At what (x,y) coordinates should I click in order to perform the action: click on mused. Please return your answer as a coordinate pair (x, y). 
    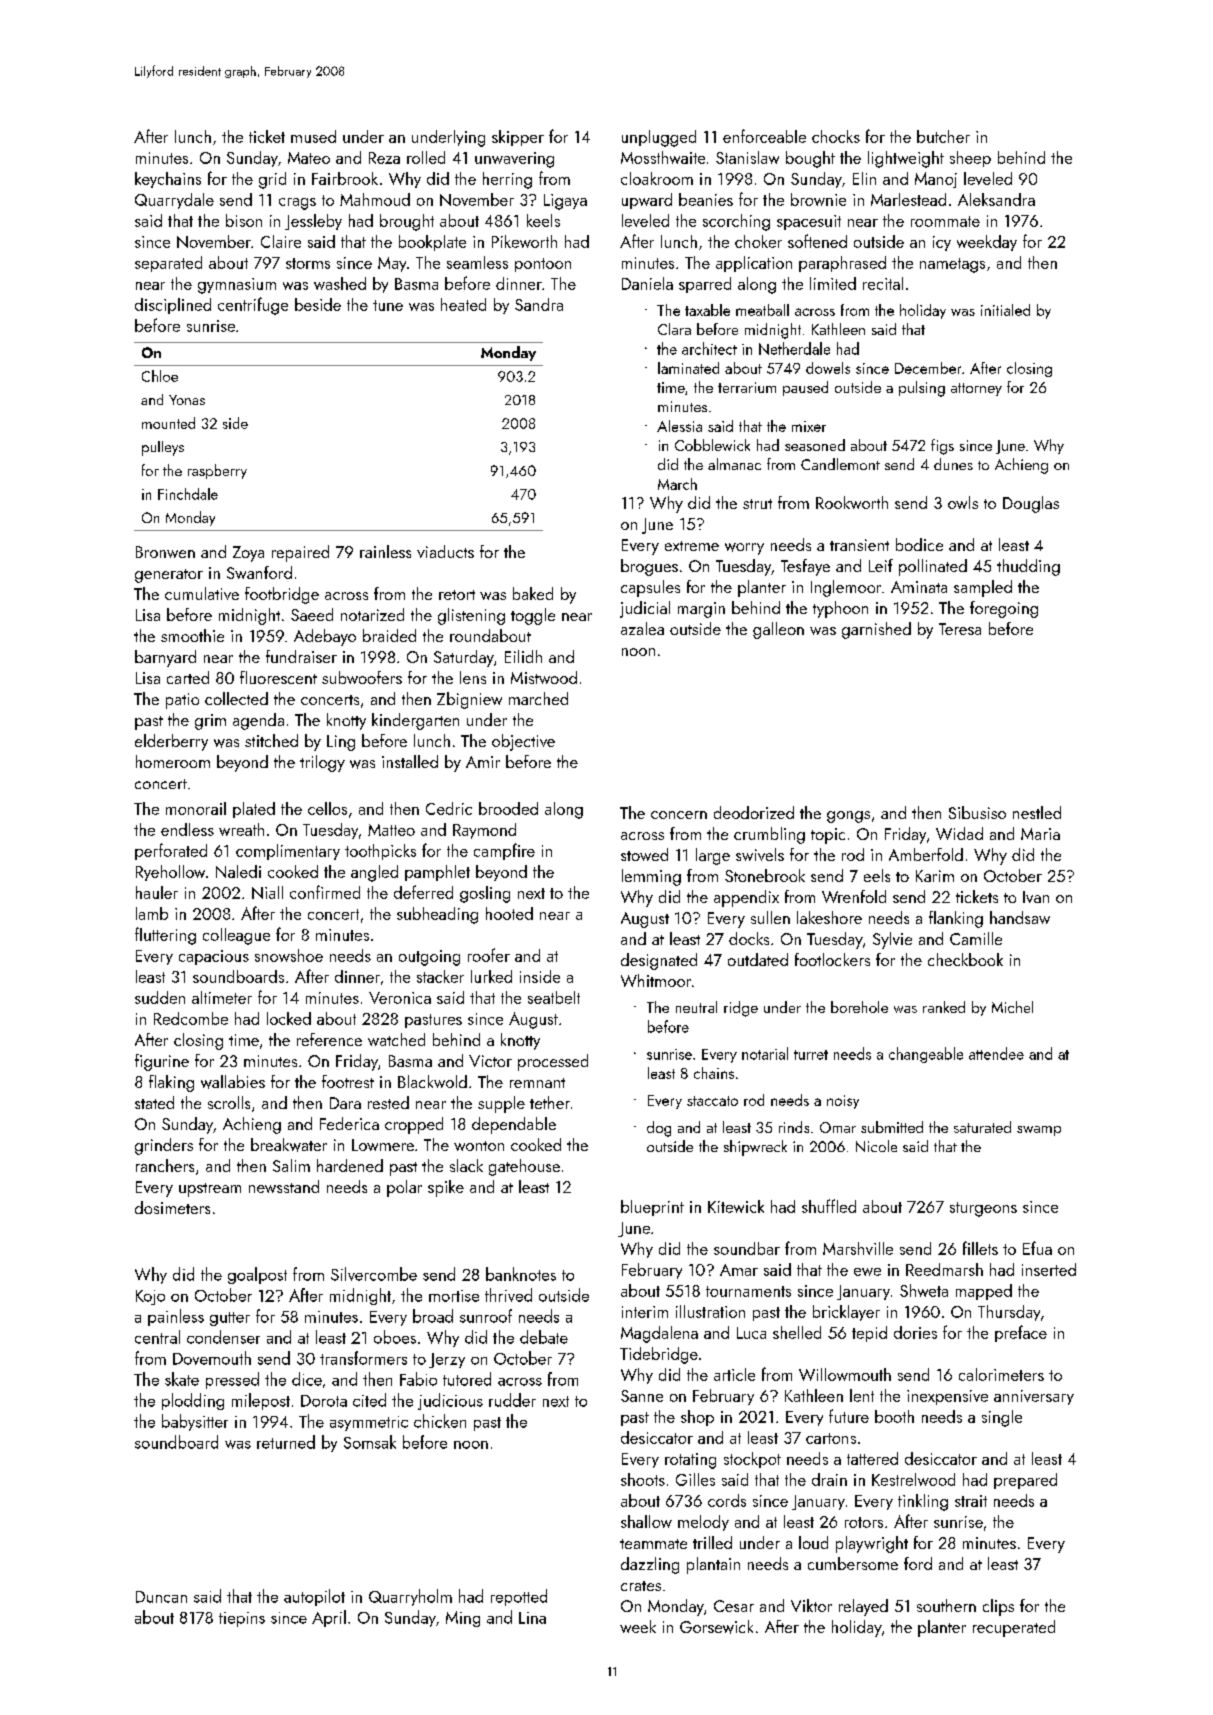
    Looking at the image, I should click on (313, 136).
